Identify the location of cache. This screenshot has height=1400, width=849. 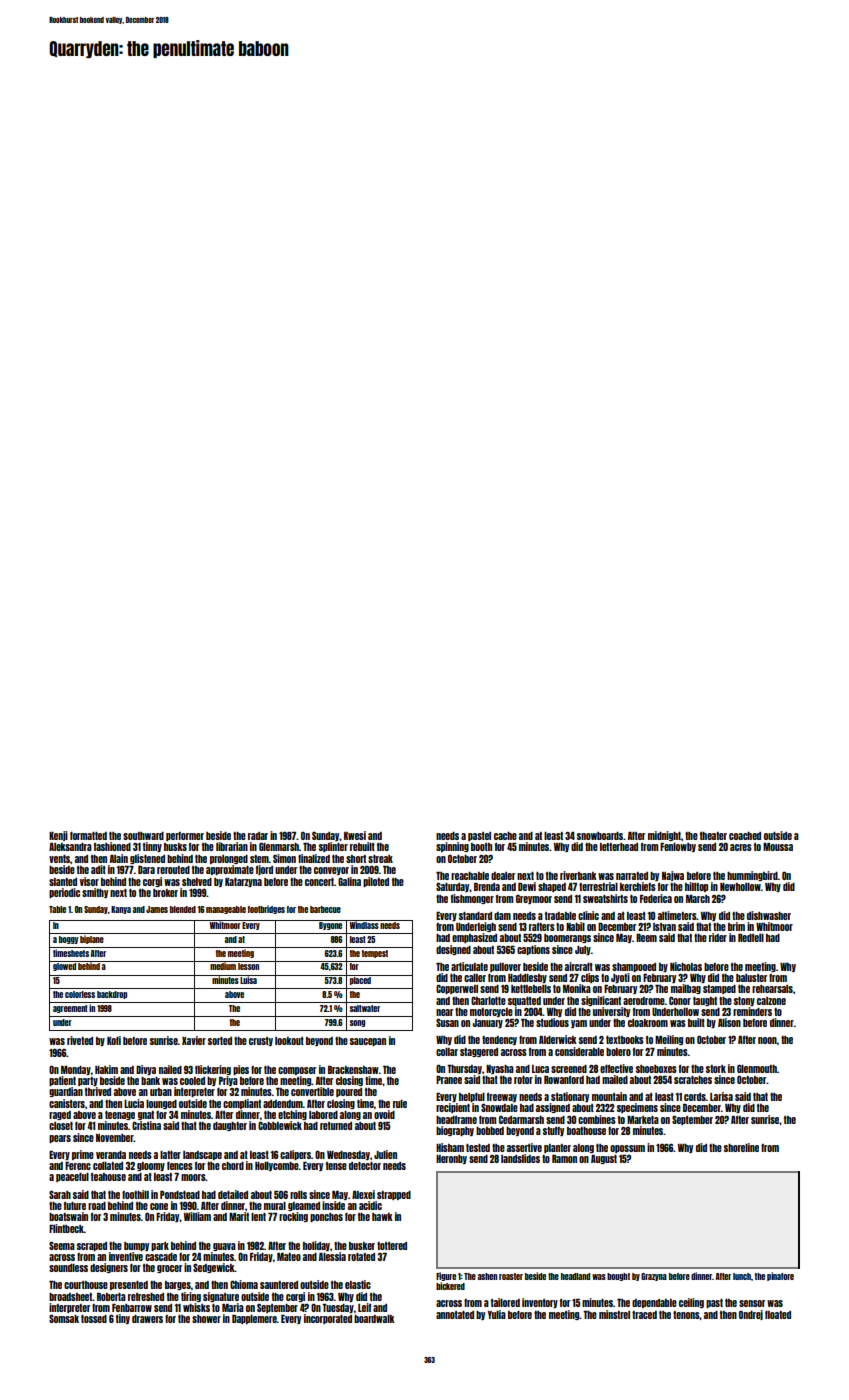
(505, 836).
